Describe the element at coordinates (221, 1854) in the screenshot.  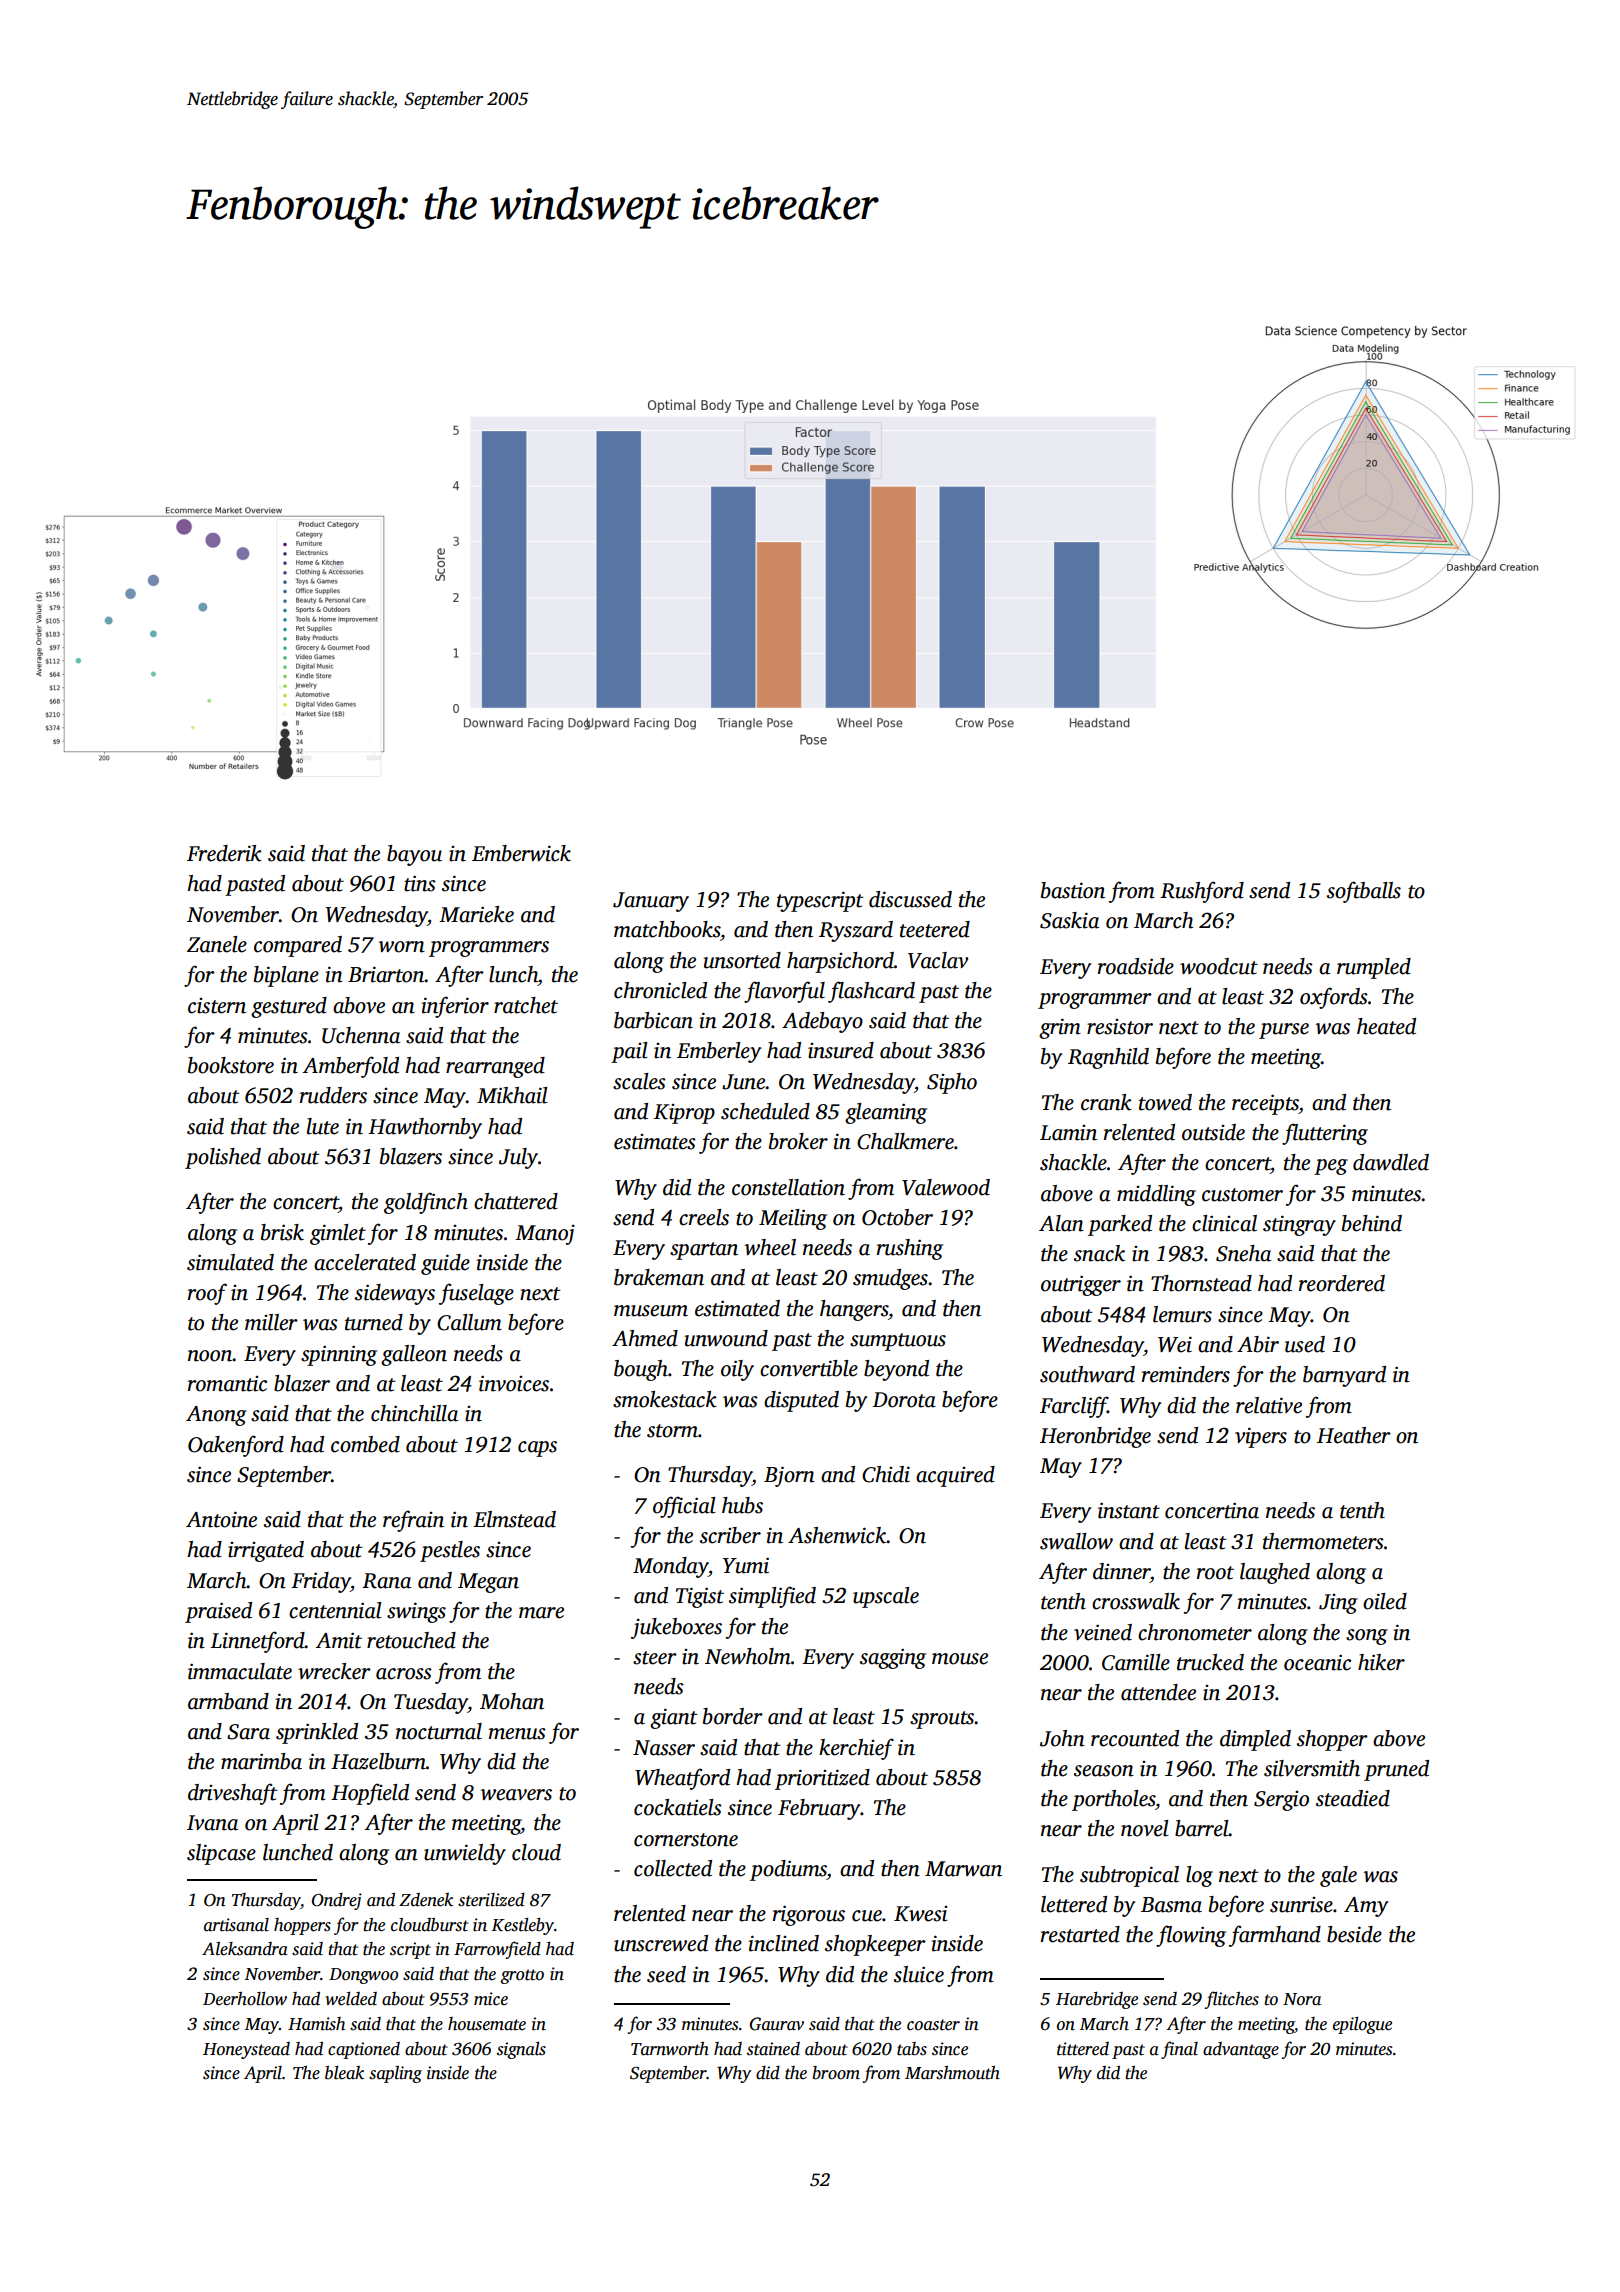
I see `slipcase` at that location.
